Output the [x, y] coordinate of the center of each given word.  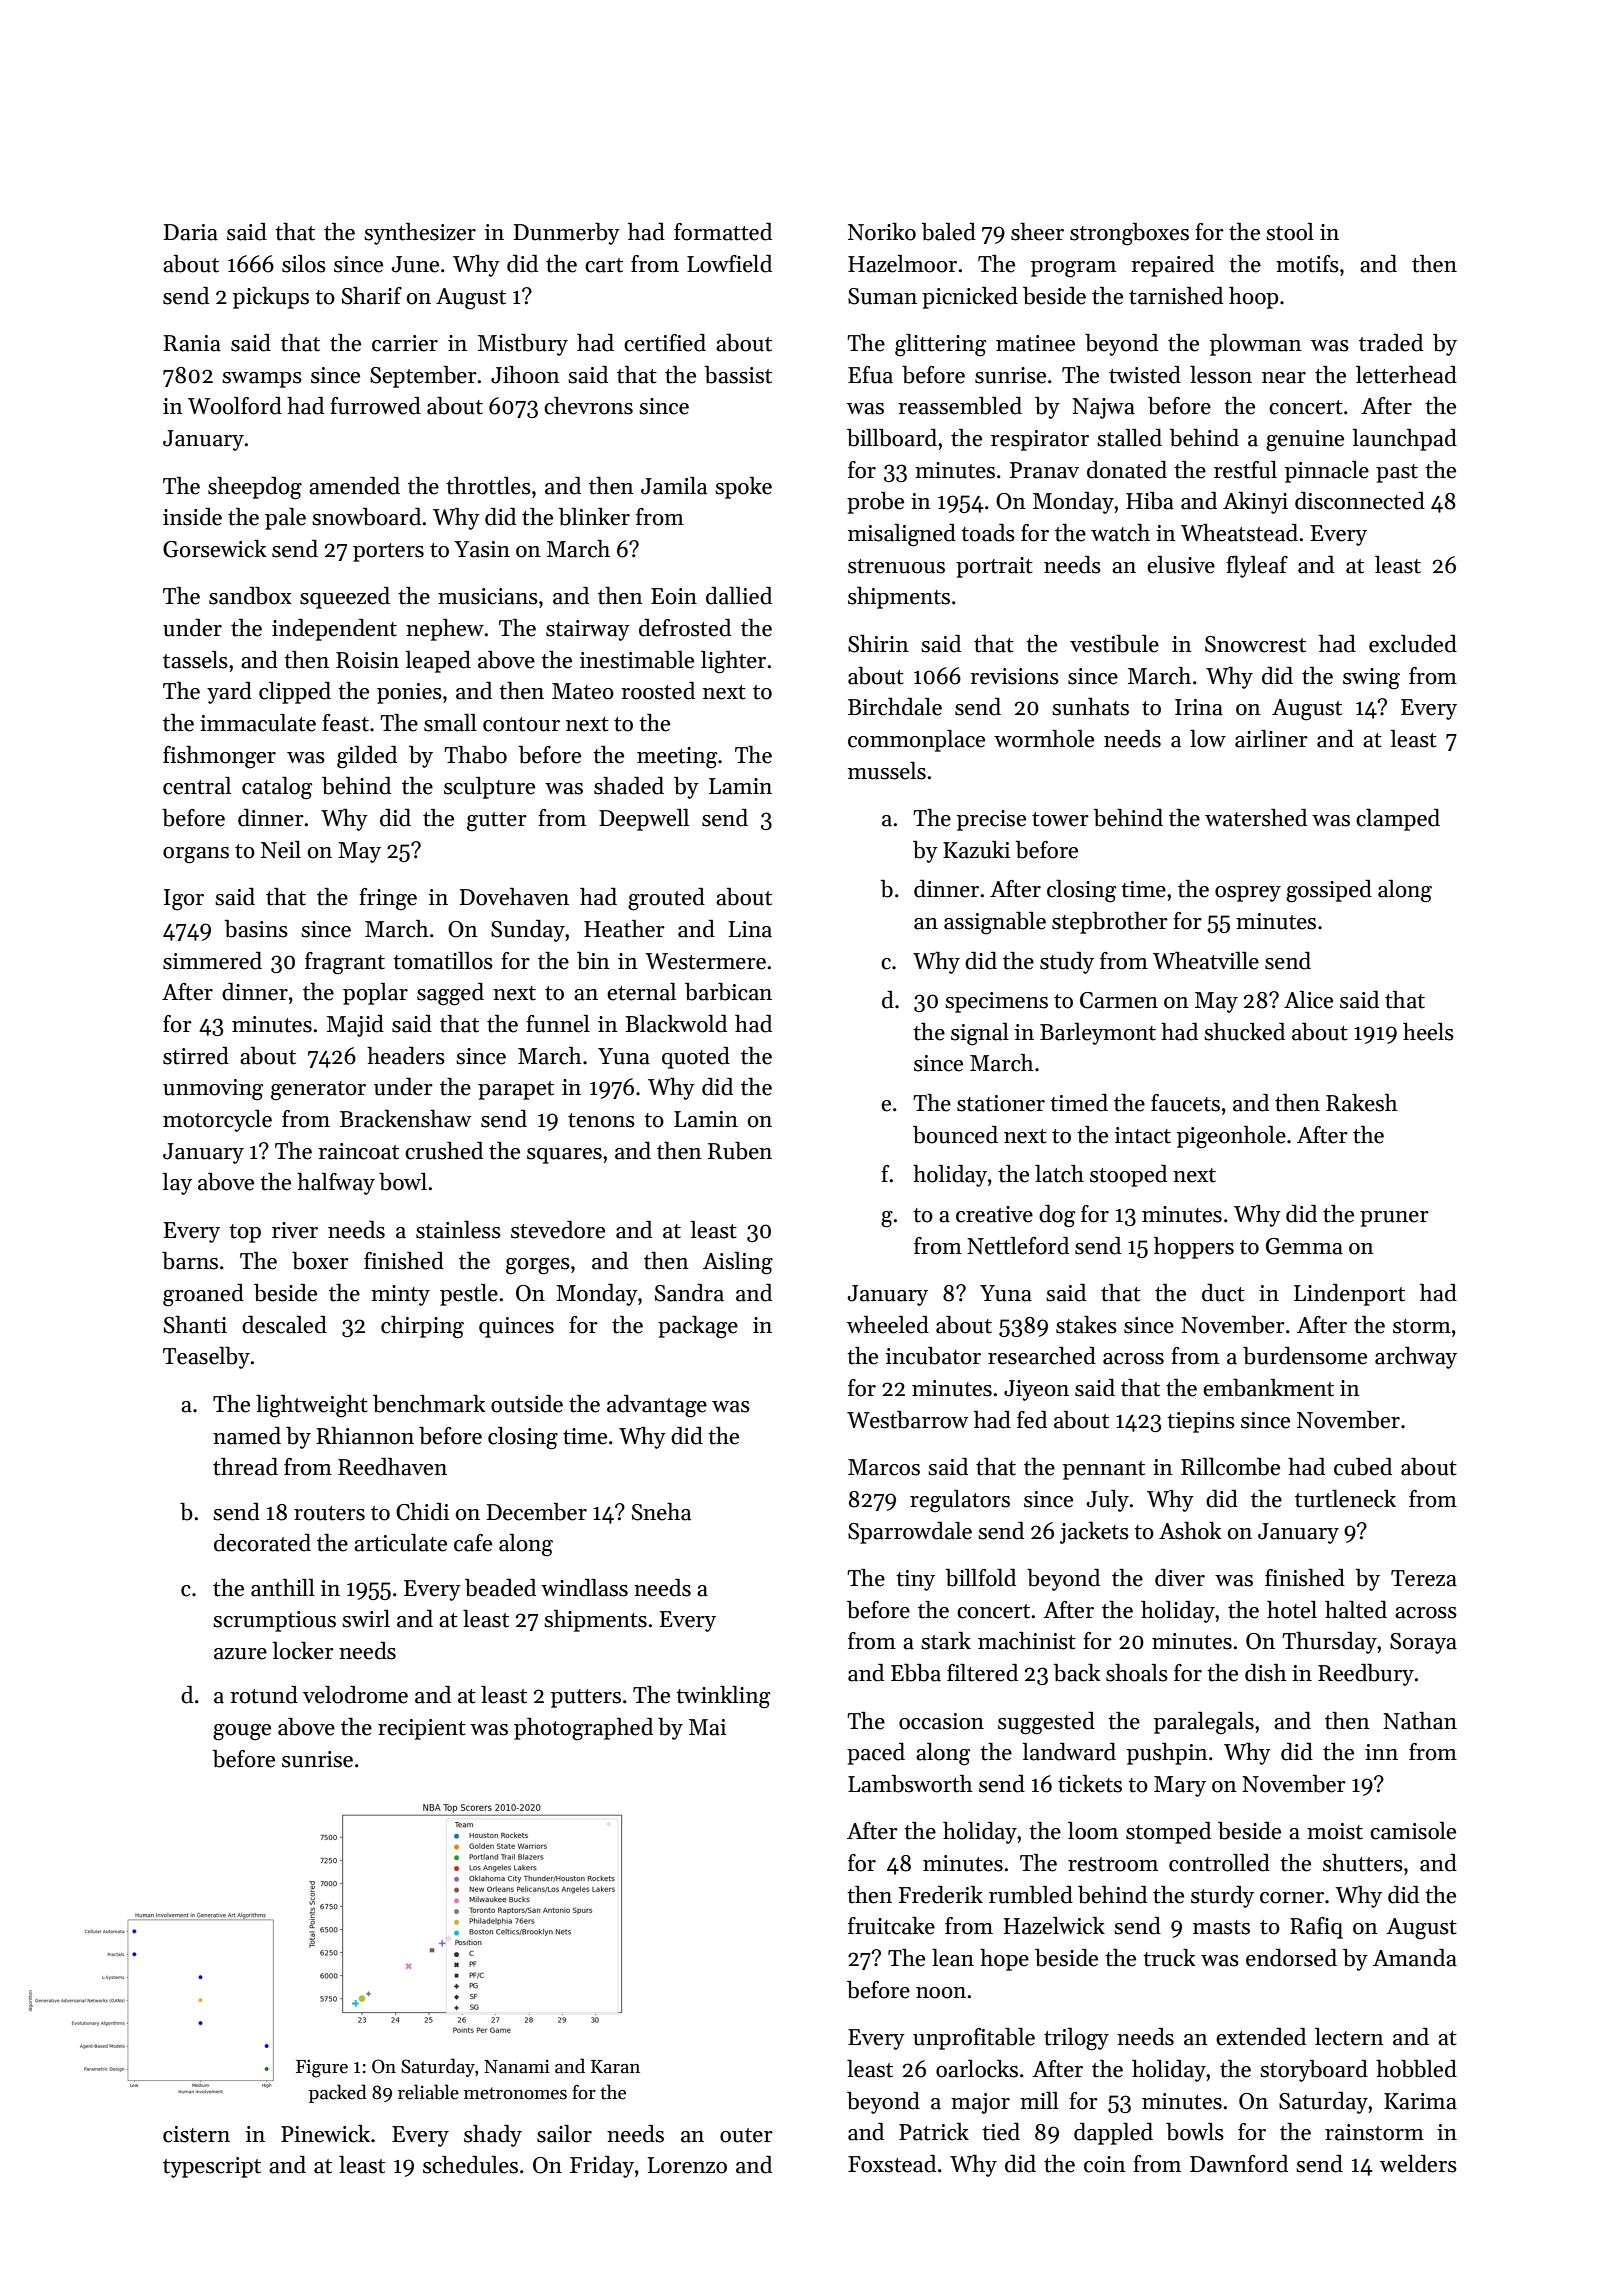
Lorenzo [687, 2165]
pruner [1394, 1219]
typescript [212, 2167]
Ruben [740, 1151]
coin [1105, 2164]
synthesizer [420, 234]
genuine [1305, 441]
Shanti [195, 1325]
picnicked [970, 298]
